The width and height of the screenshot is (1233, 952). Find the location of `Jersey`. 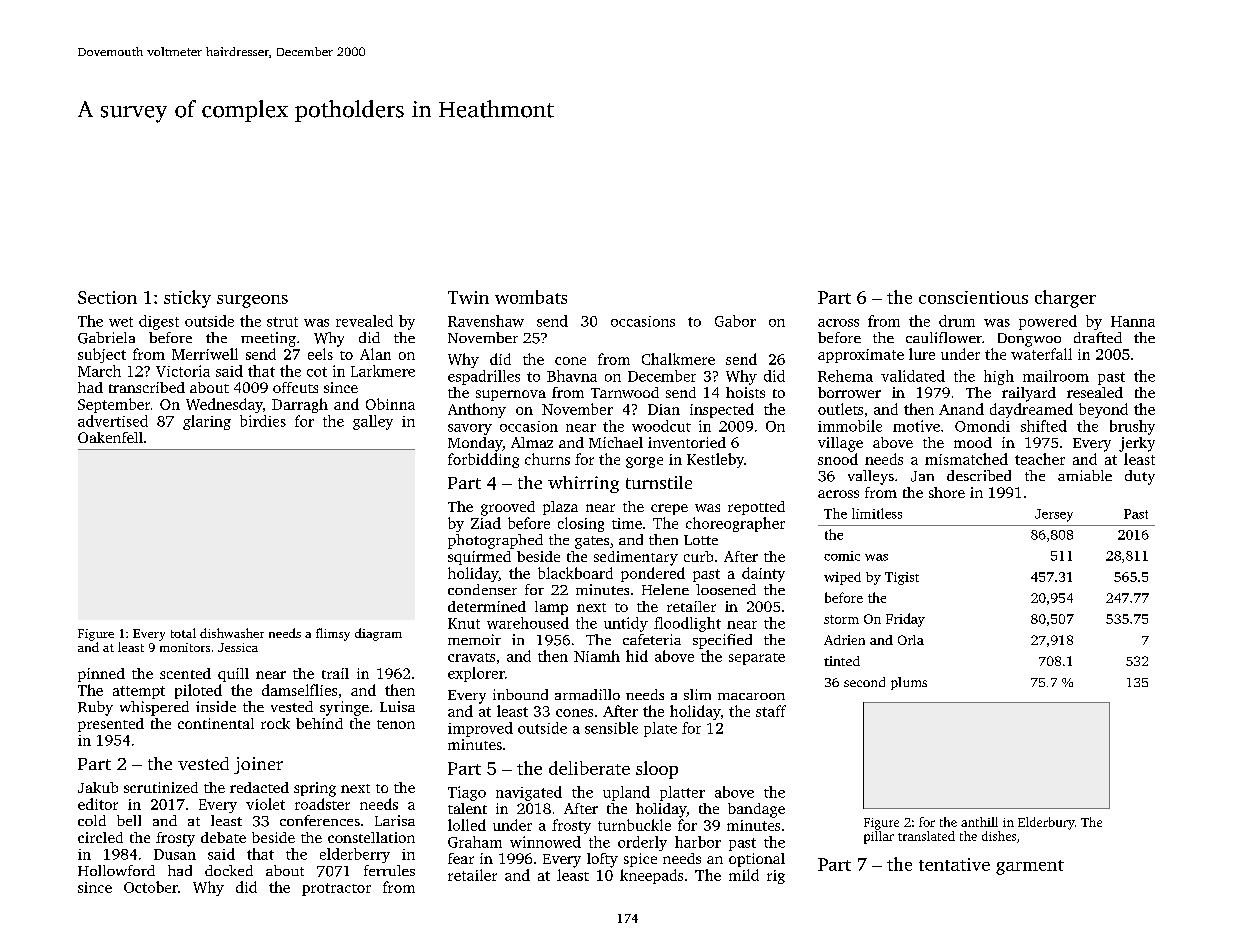

Jersey is located at coordinates (1054, 515).
